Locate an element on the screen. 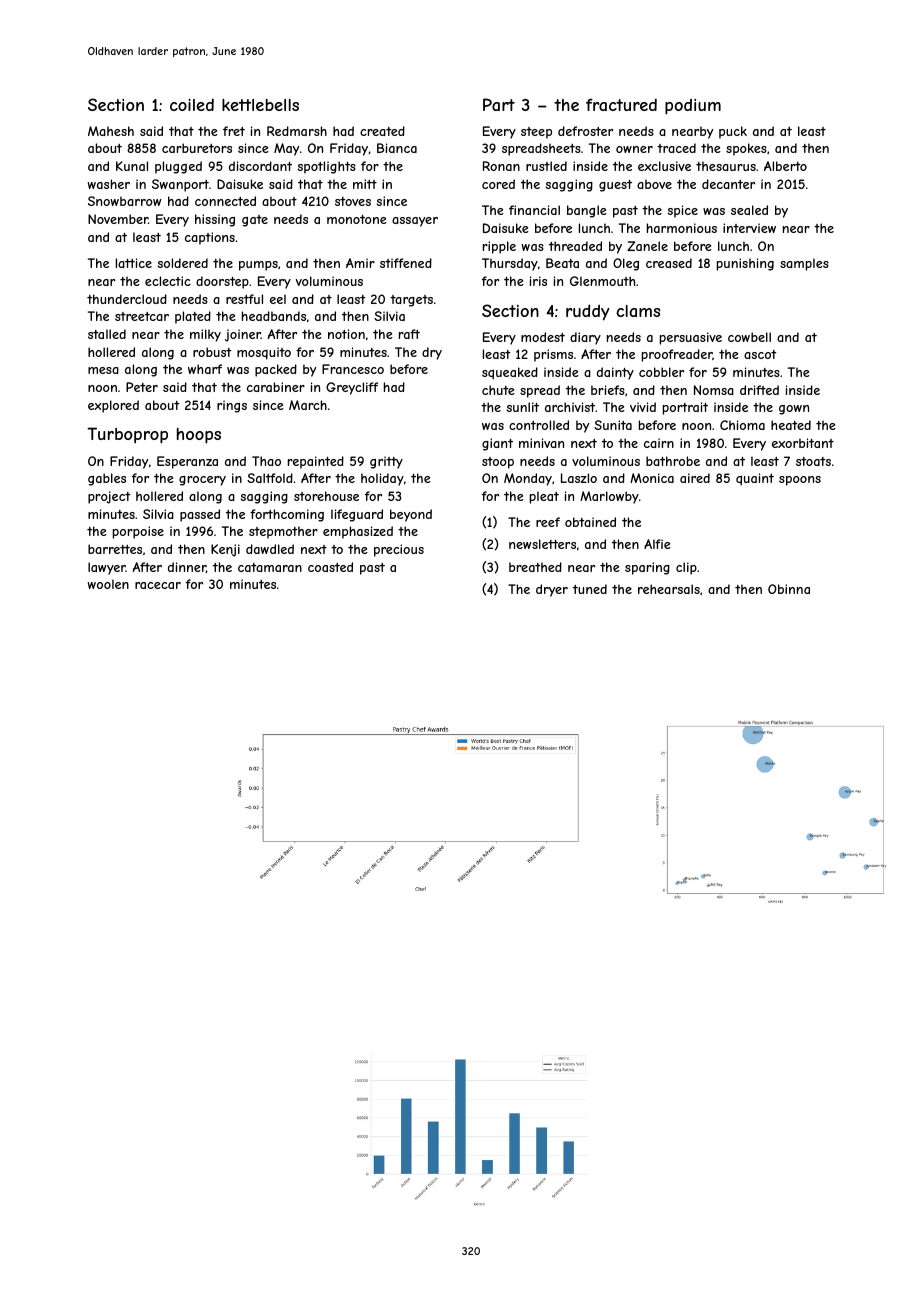 Image resolution: width=924 pixels, height=1308 pixels. Snowbarrow is located at coordinates (124, 201).
